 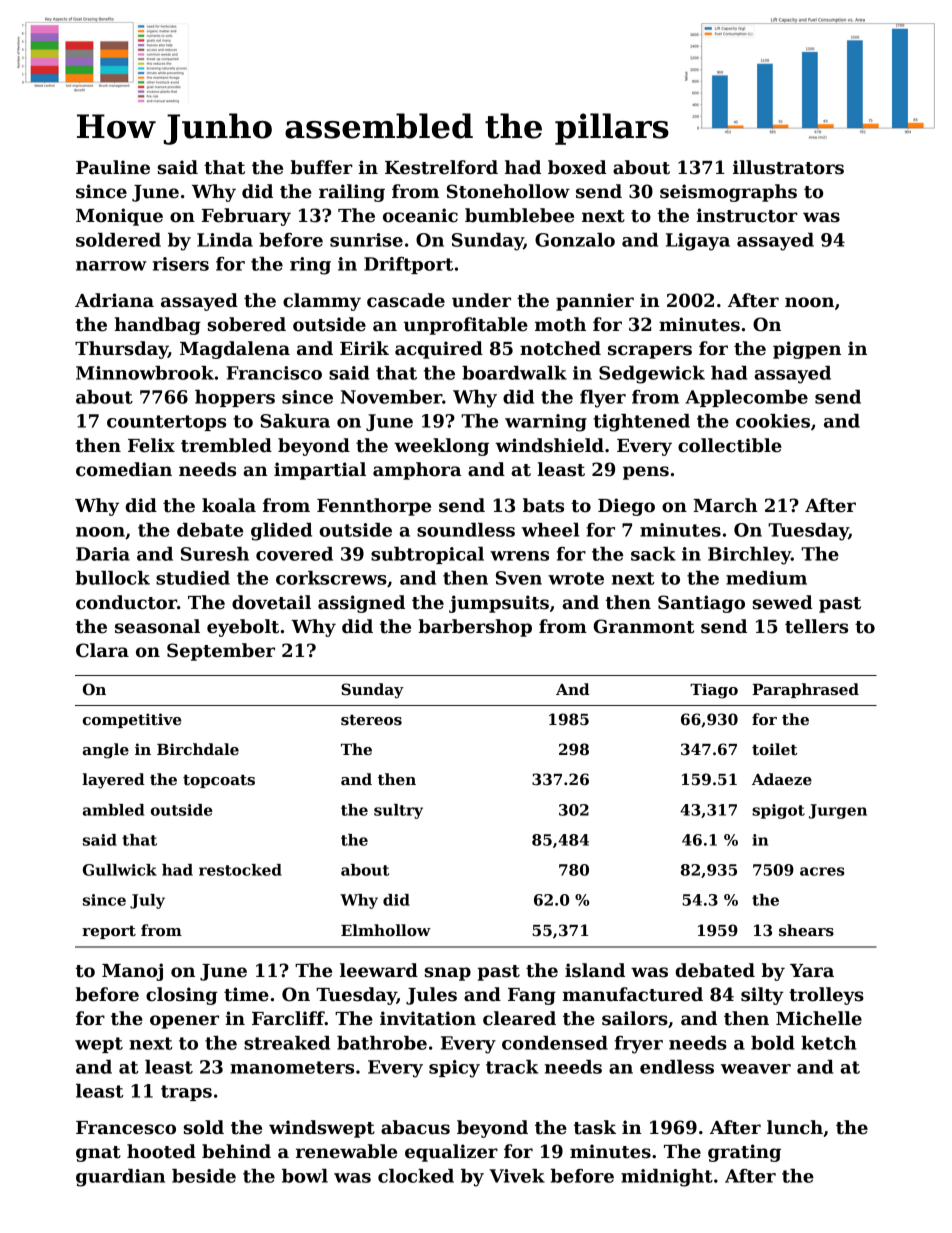 I want to click on Kestrelford, so click(x=441, y=167).
